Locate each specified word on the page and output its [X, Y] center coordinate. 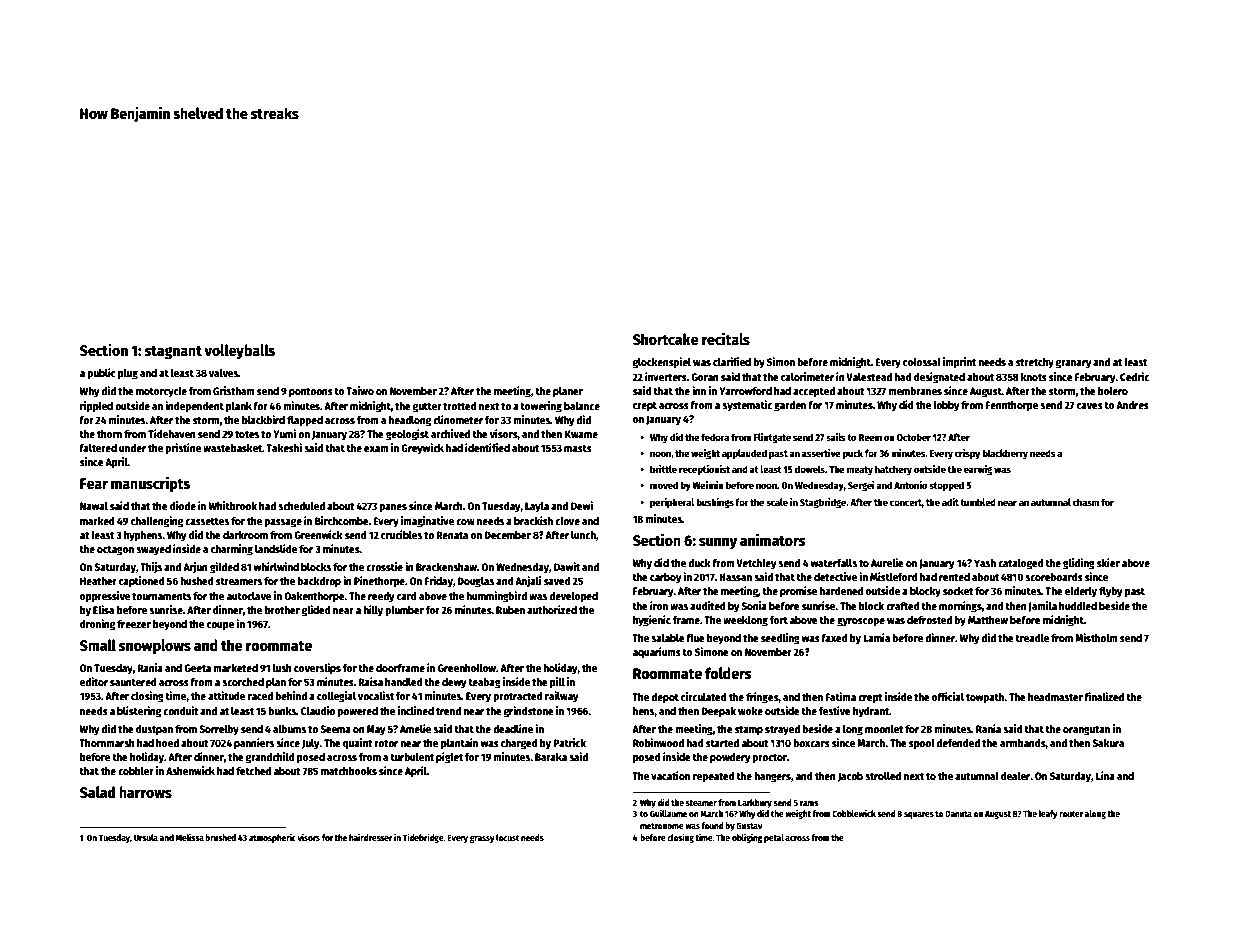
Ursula [146, 837]
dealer [1016, 776]
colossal [922, 362]
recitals [726, 338]
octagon [115, 551]
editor [94, 681]
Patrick [569, 742]
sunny [718, 543]
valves [223, 373]
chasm [1086, 502]
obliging [747, 838]
